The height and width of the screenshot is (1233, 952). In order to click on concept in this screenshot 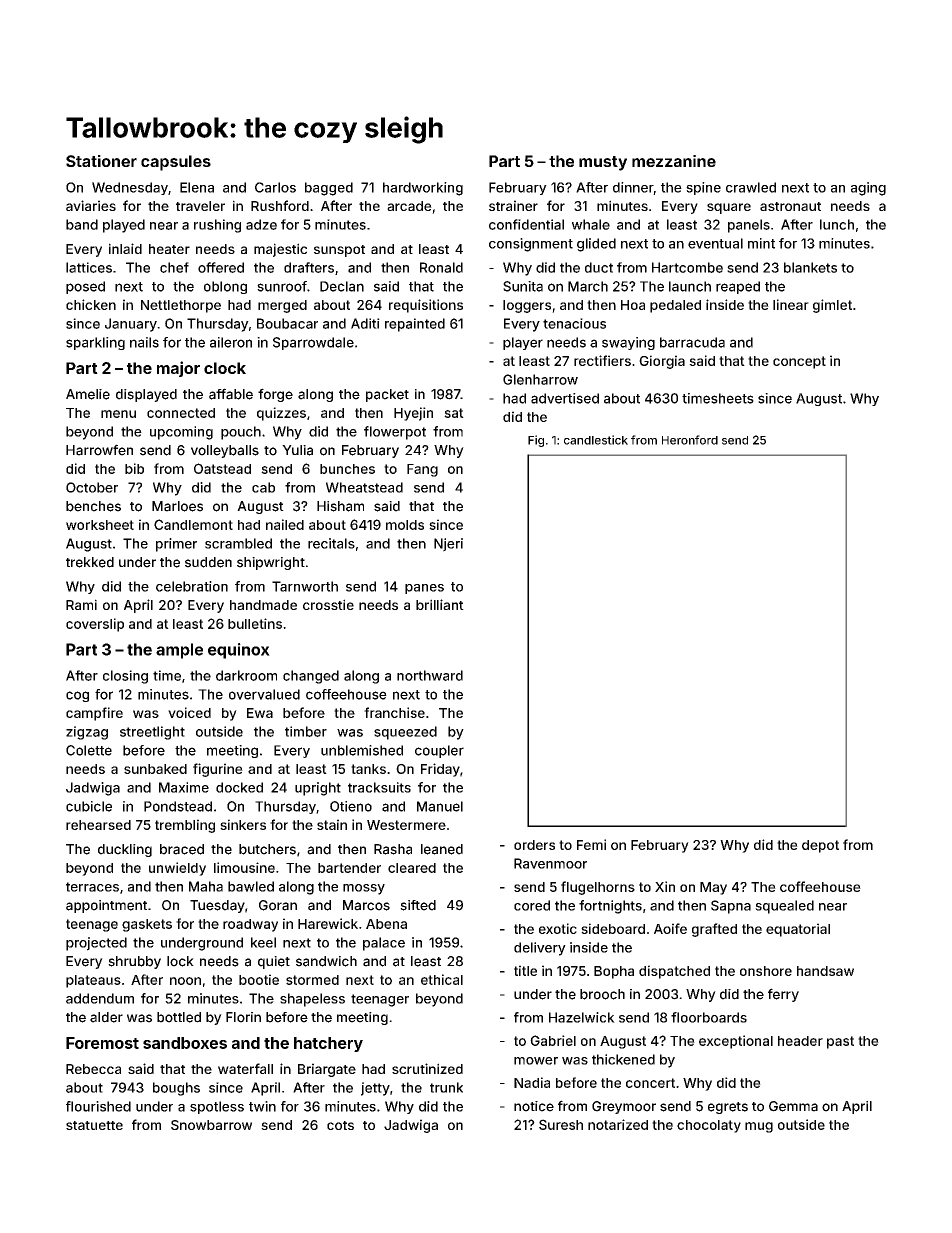, I will do `click(799, 362)`.
